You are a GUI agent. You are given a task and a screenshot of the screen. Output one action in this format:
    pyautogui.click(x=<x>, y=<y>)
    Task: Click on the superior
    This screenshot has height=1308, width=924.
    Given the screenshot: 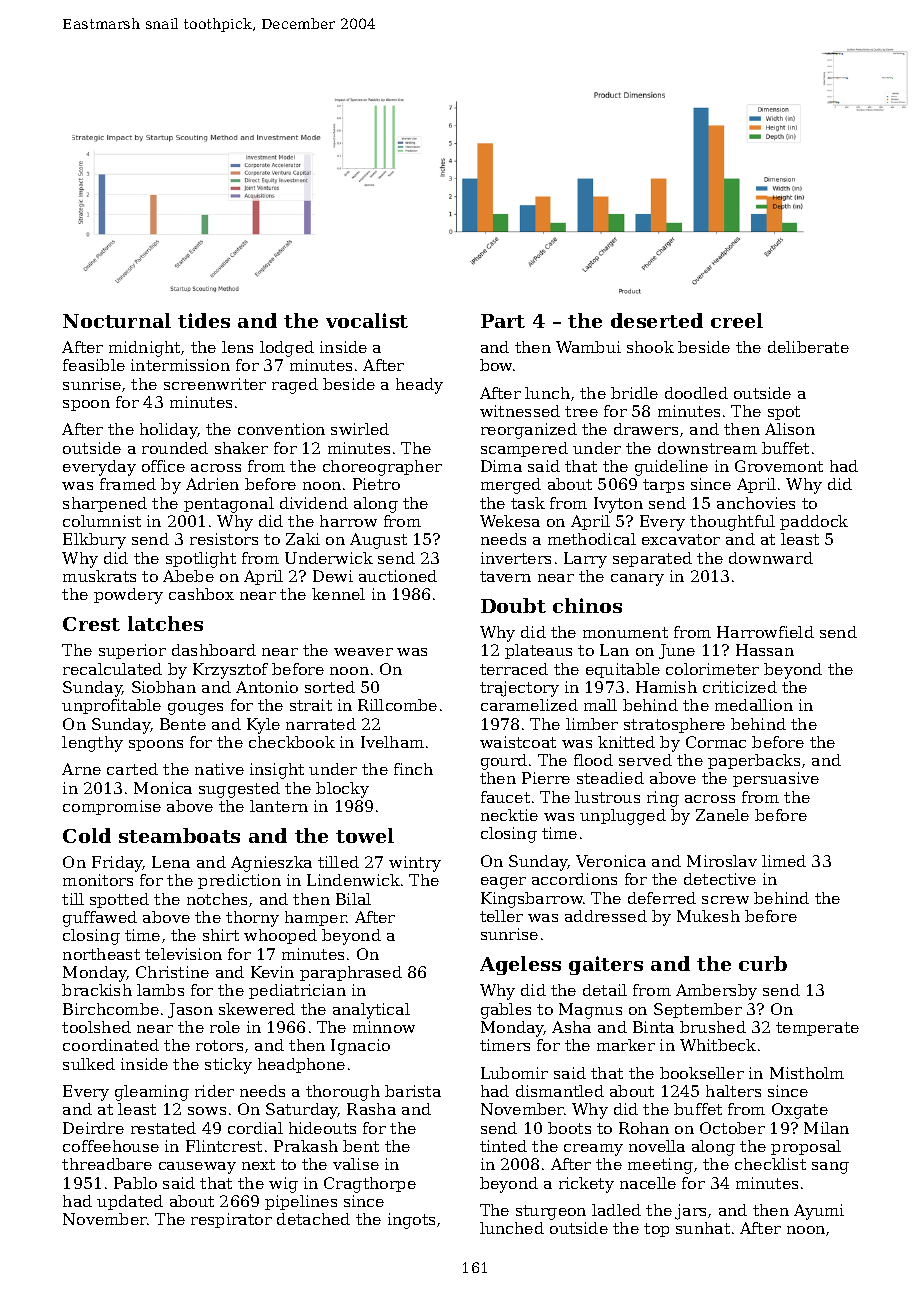 What is the action you would take?
    pyautogui.click(x=132, y=651)
